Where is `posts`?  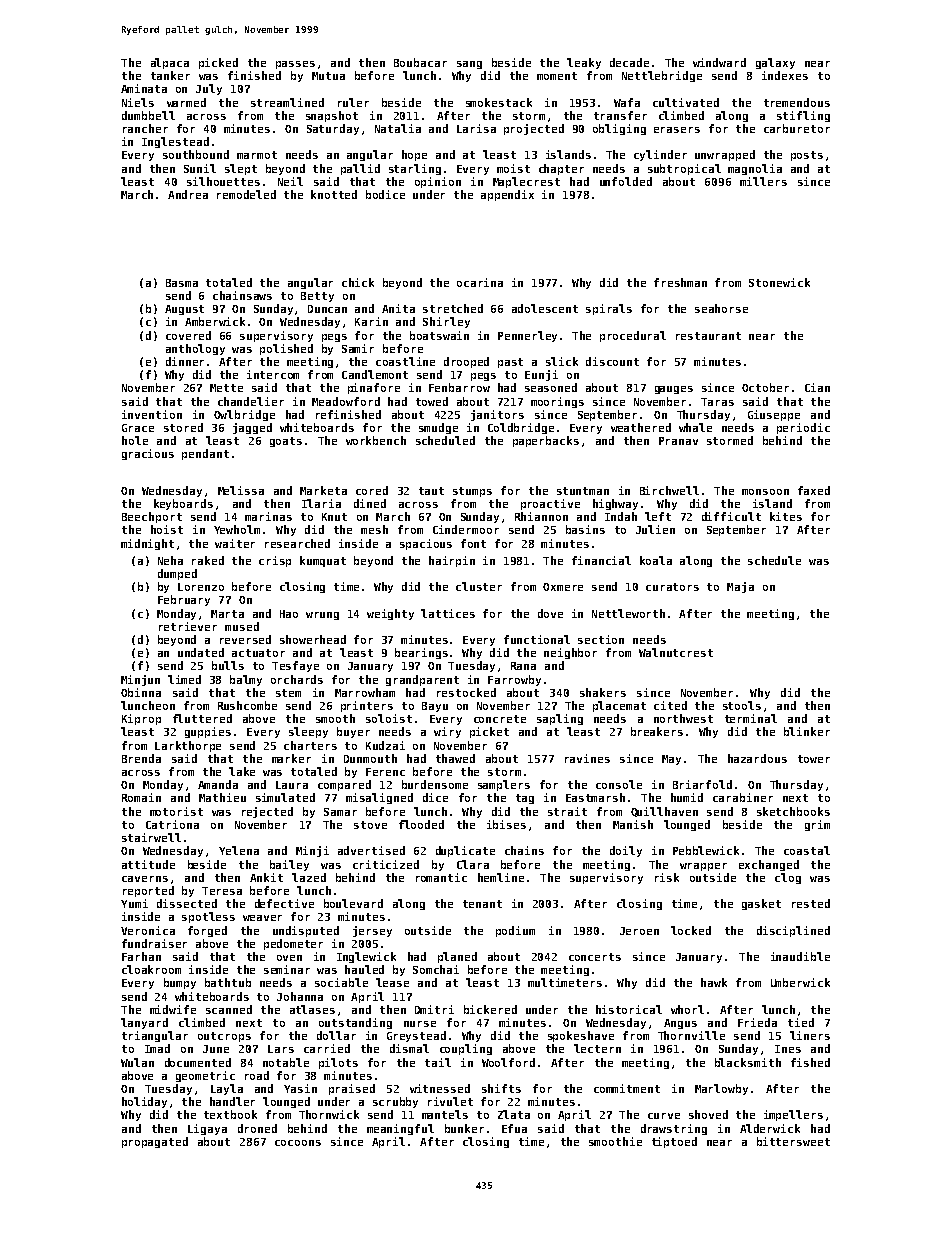 posts is located at coordinates (807, 156).
